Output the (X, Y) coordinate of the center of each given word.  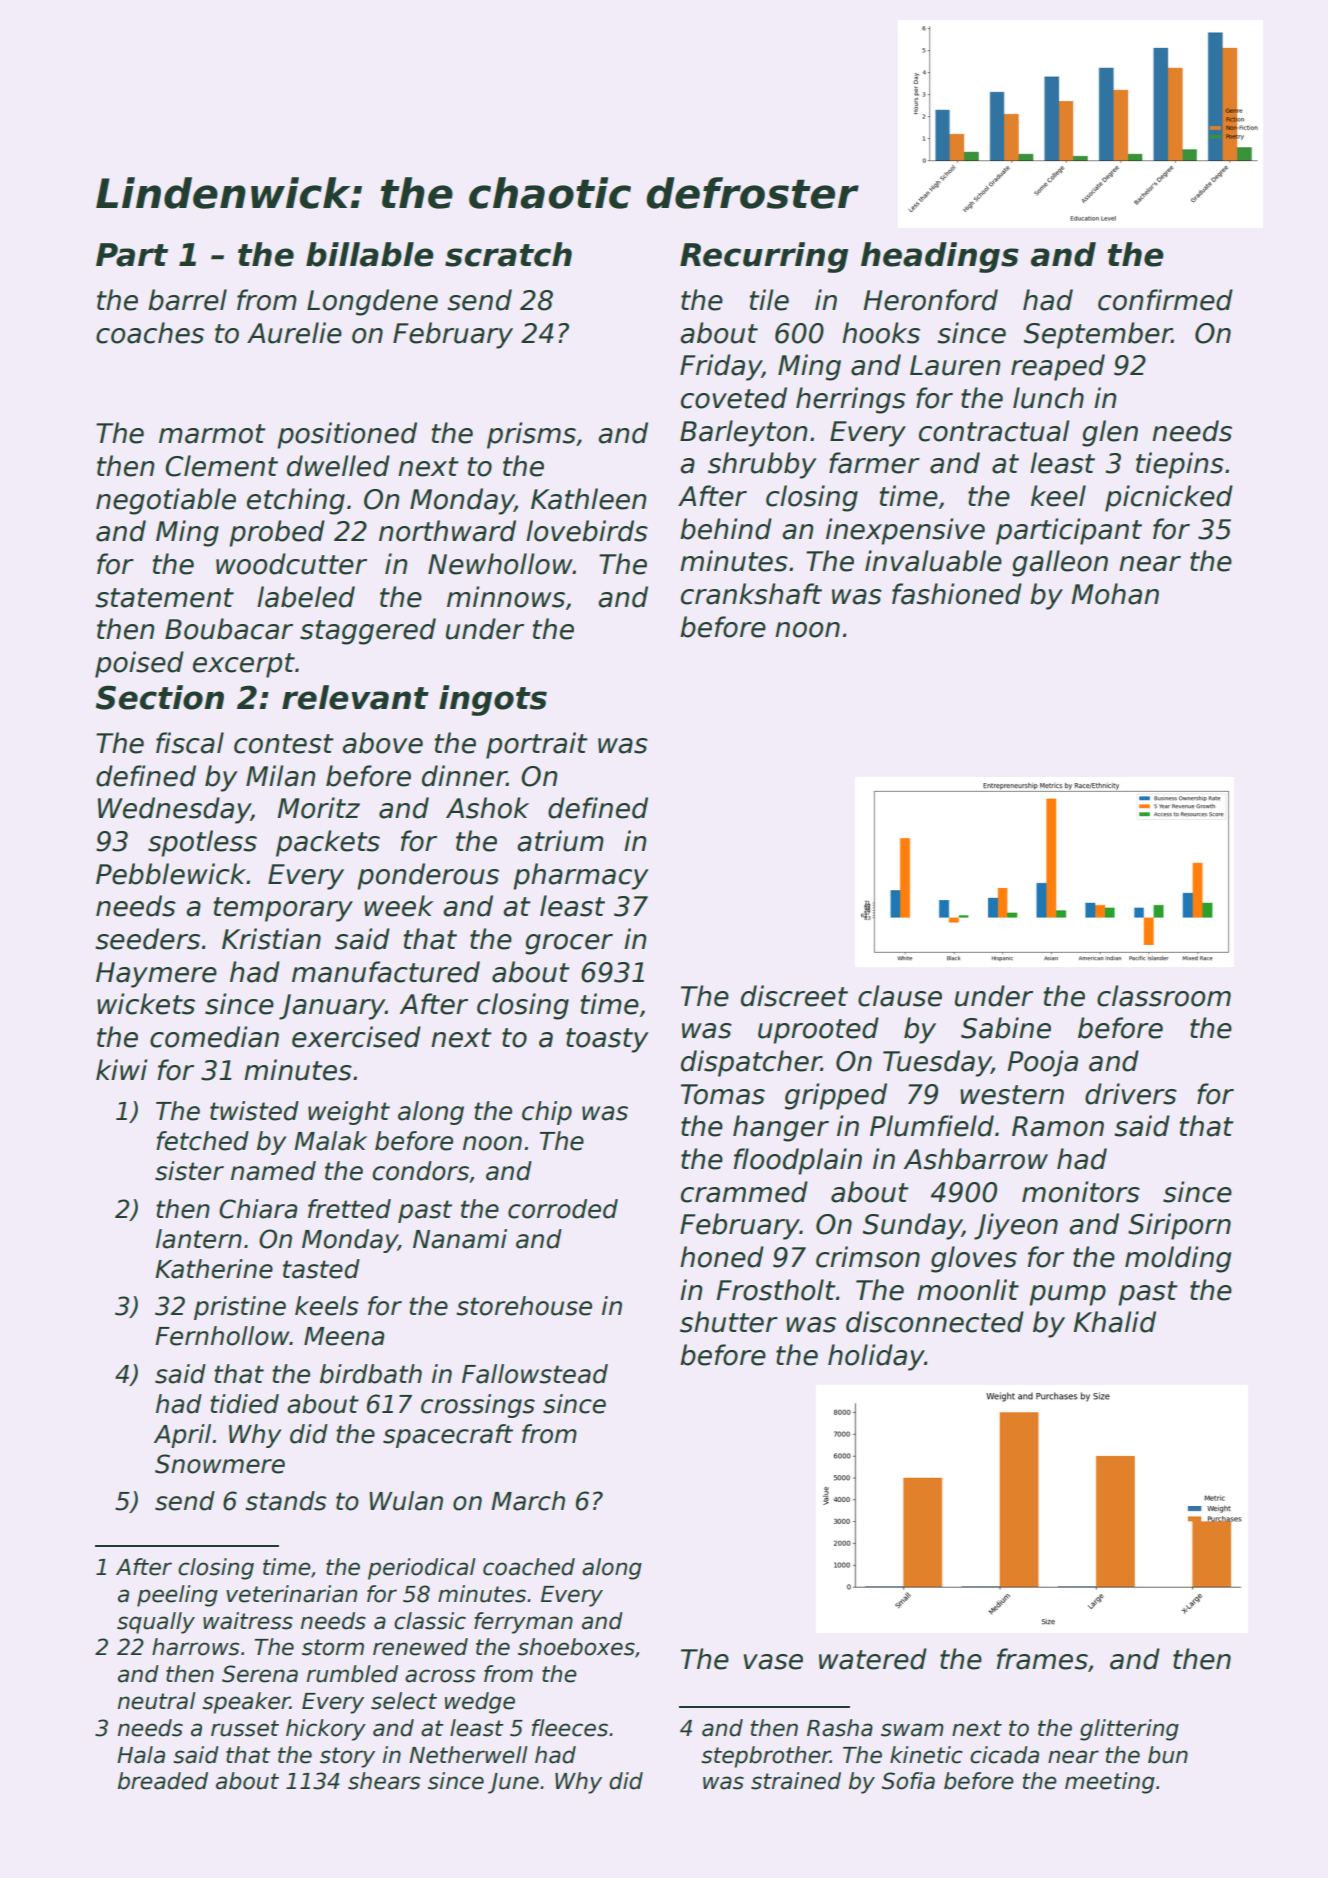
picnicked (1169, 498)
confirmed (1165, 300)
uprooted (818, 1030)
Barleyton (743, 433)
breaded (163, 1781)
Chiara (258, 1209)
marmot (212, 434)
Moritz (318, 808)
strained (796, 1781)
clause (900, 996)
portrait (536, 745)
